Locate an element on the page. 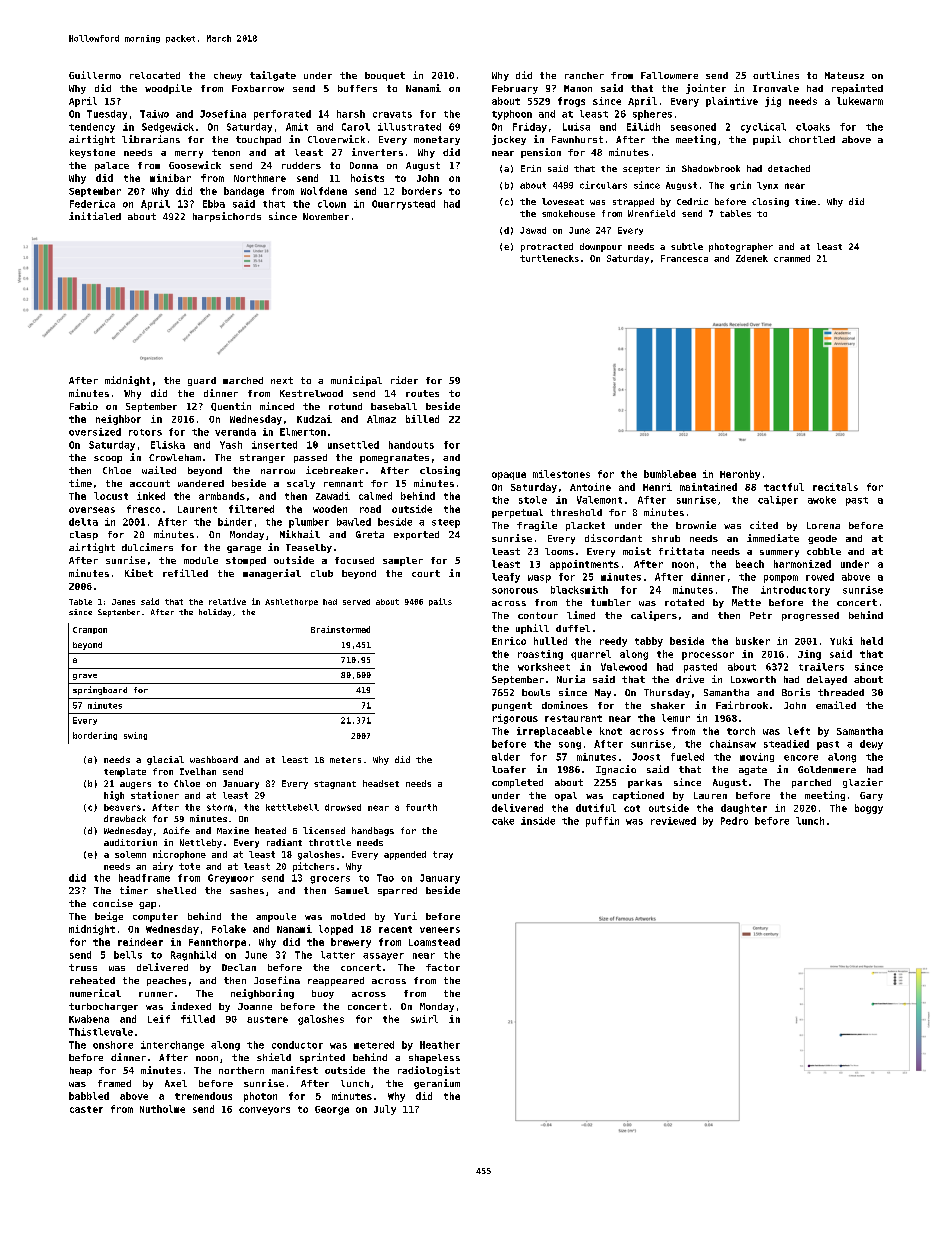 Image resolution: width=952 pixels, height=1233 pixels. Fabio is located at coordinates (84, 406).
